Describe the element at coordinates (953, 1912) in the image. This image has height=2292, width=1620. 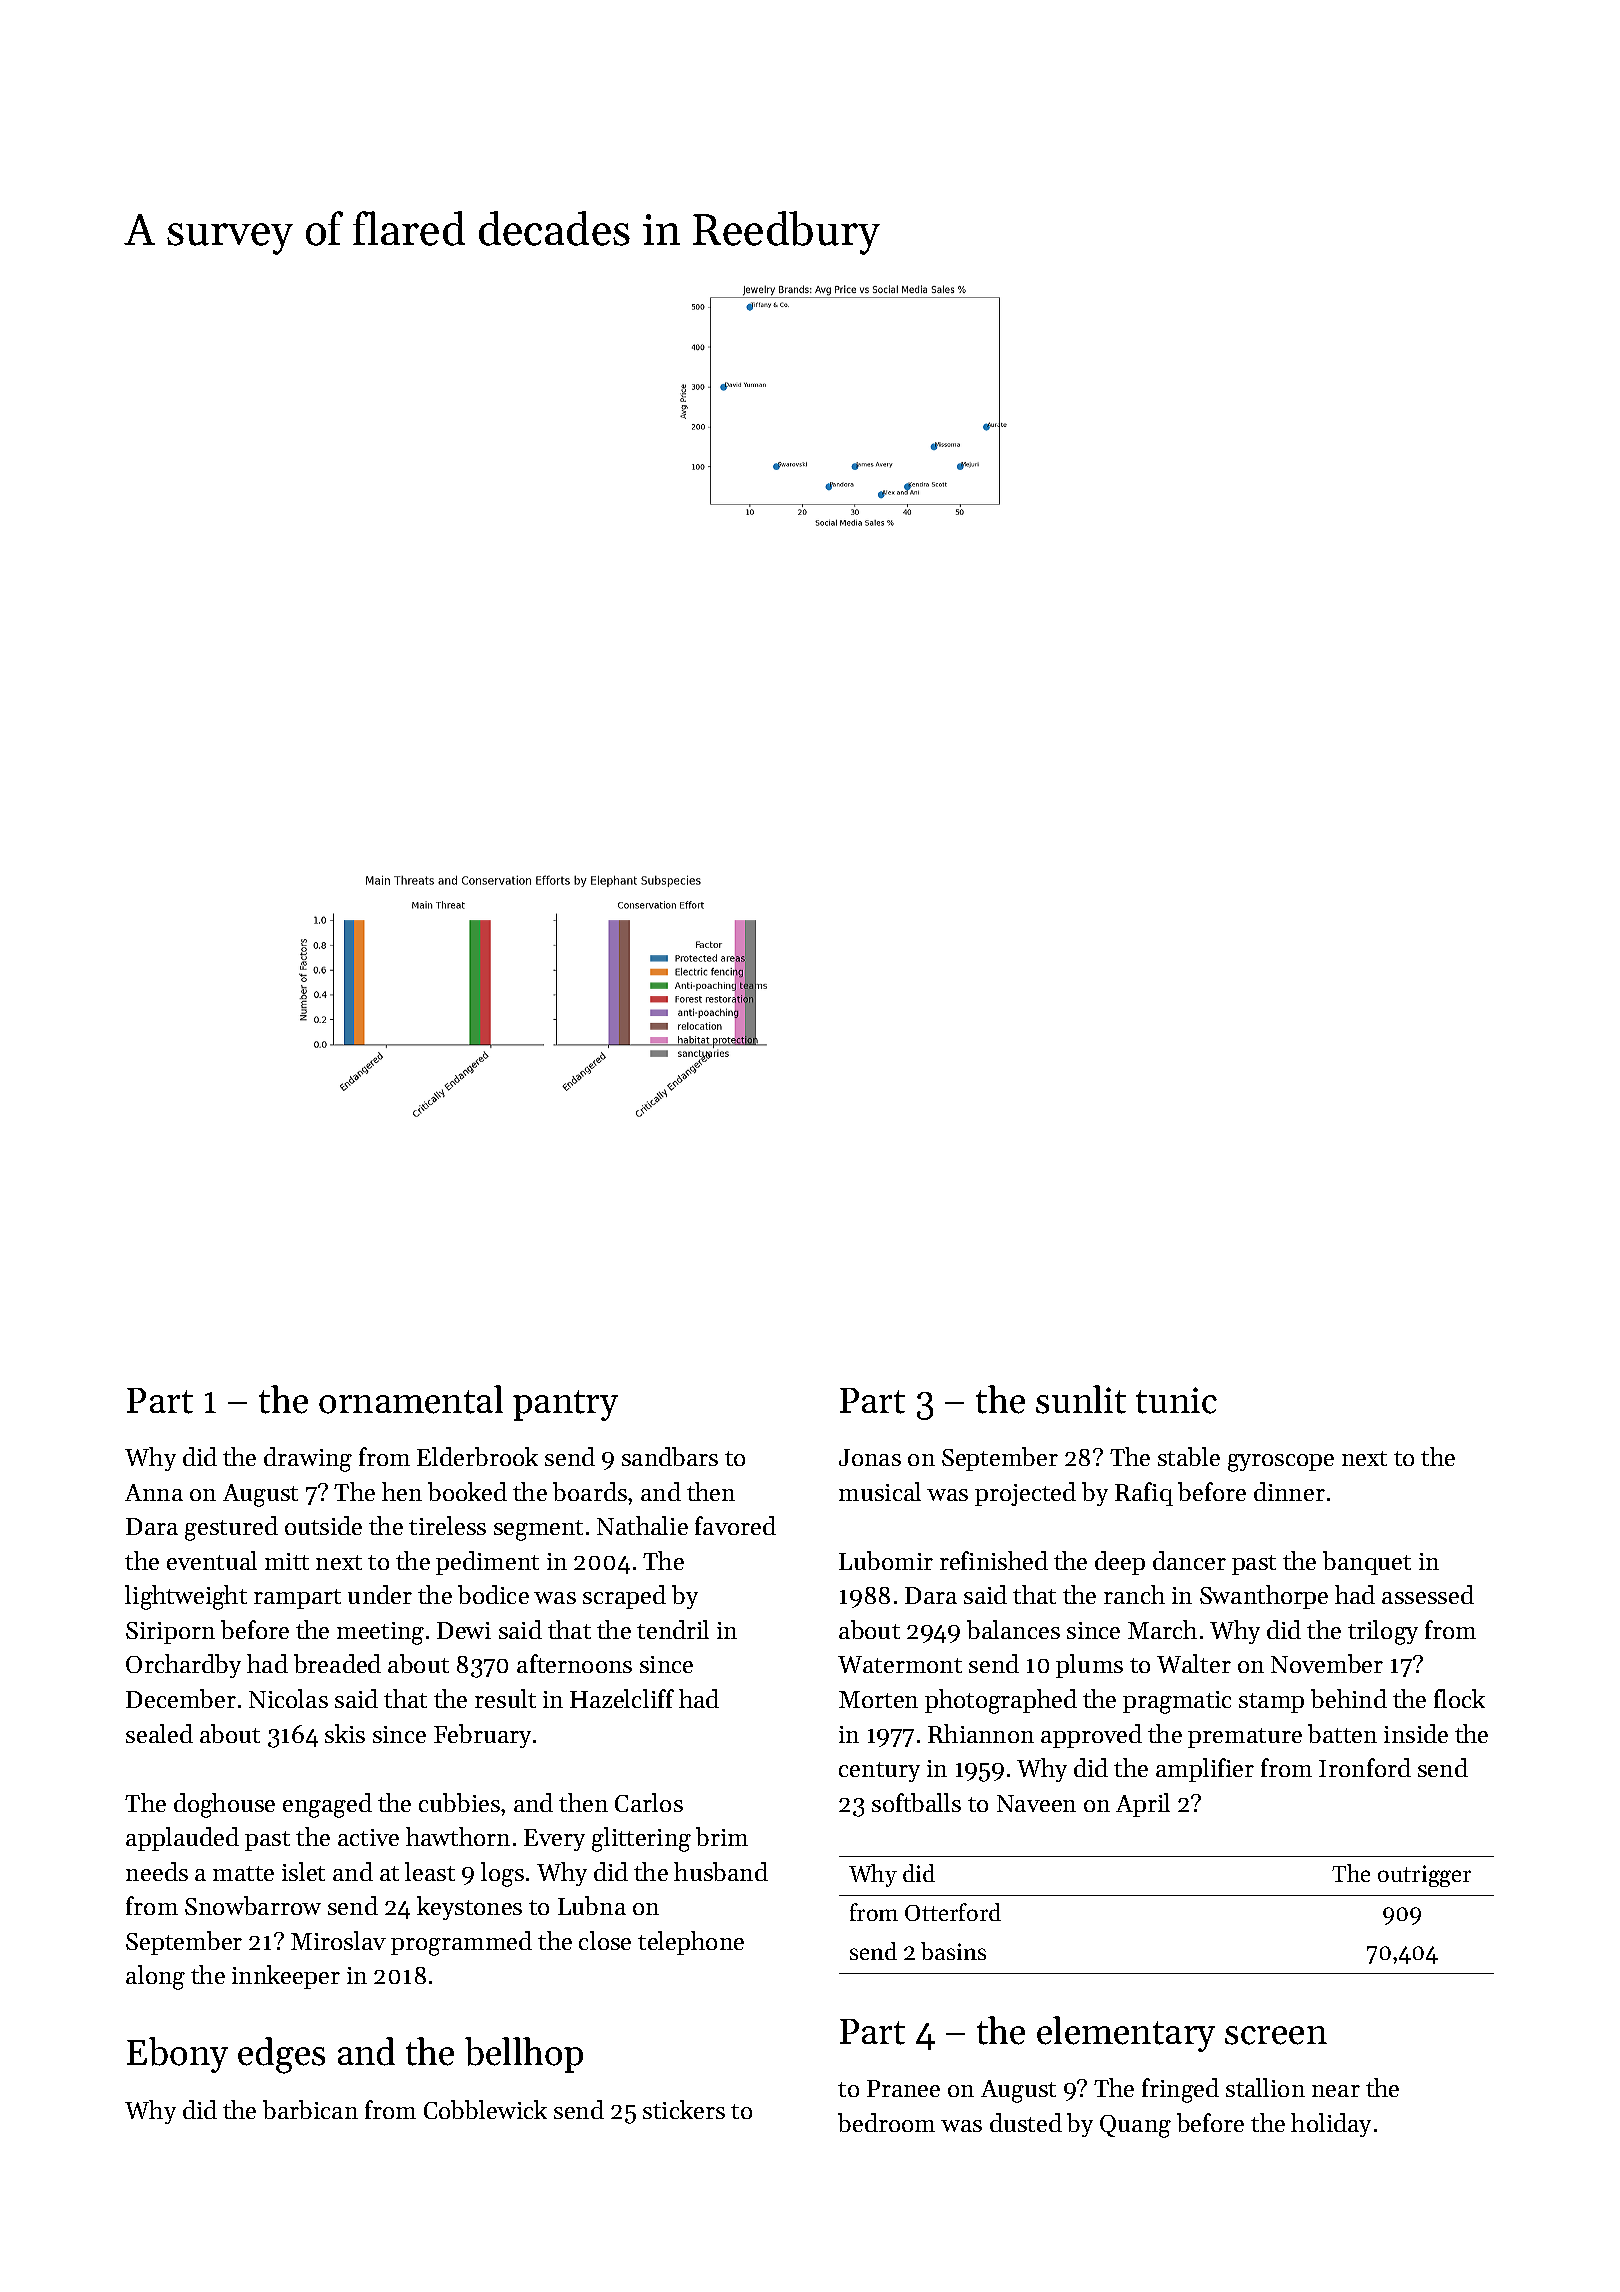
I see `Otterford` at that location.
